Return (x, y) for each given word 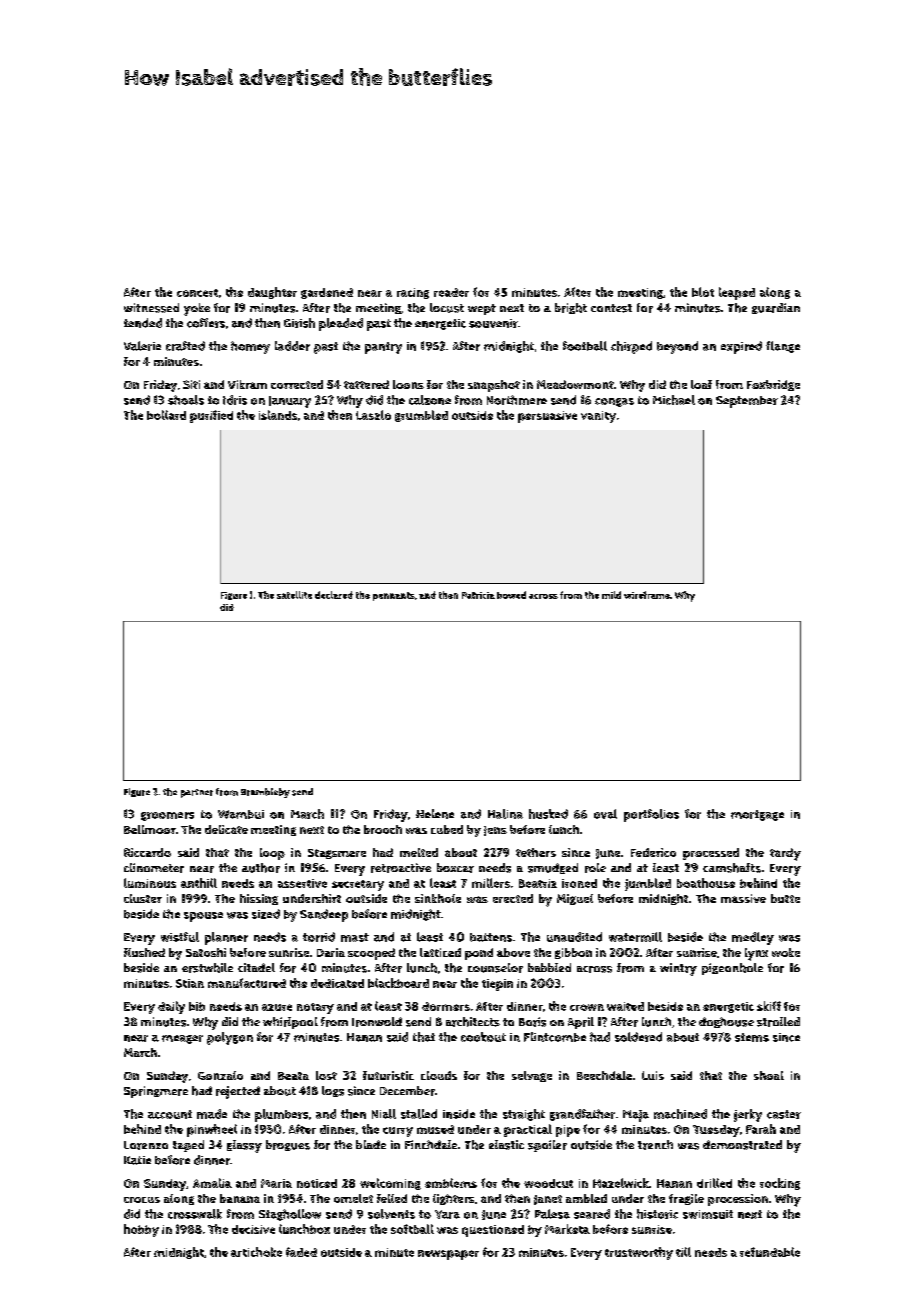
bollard (166, 415)
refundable (770, 1252)
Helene (435, 814)
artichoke (256, 1252)
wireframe (647, 595)
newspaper (448, 1255)
